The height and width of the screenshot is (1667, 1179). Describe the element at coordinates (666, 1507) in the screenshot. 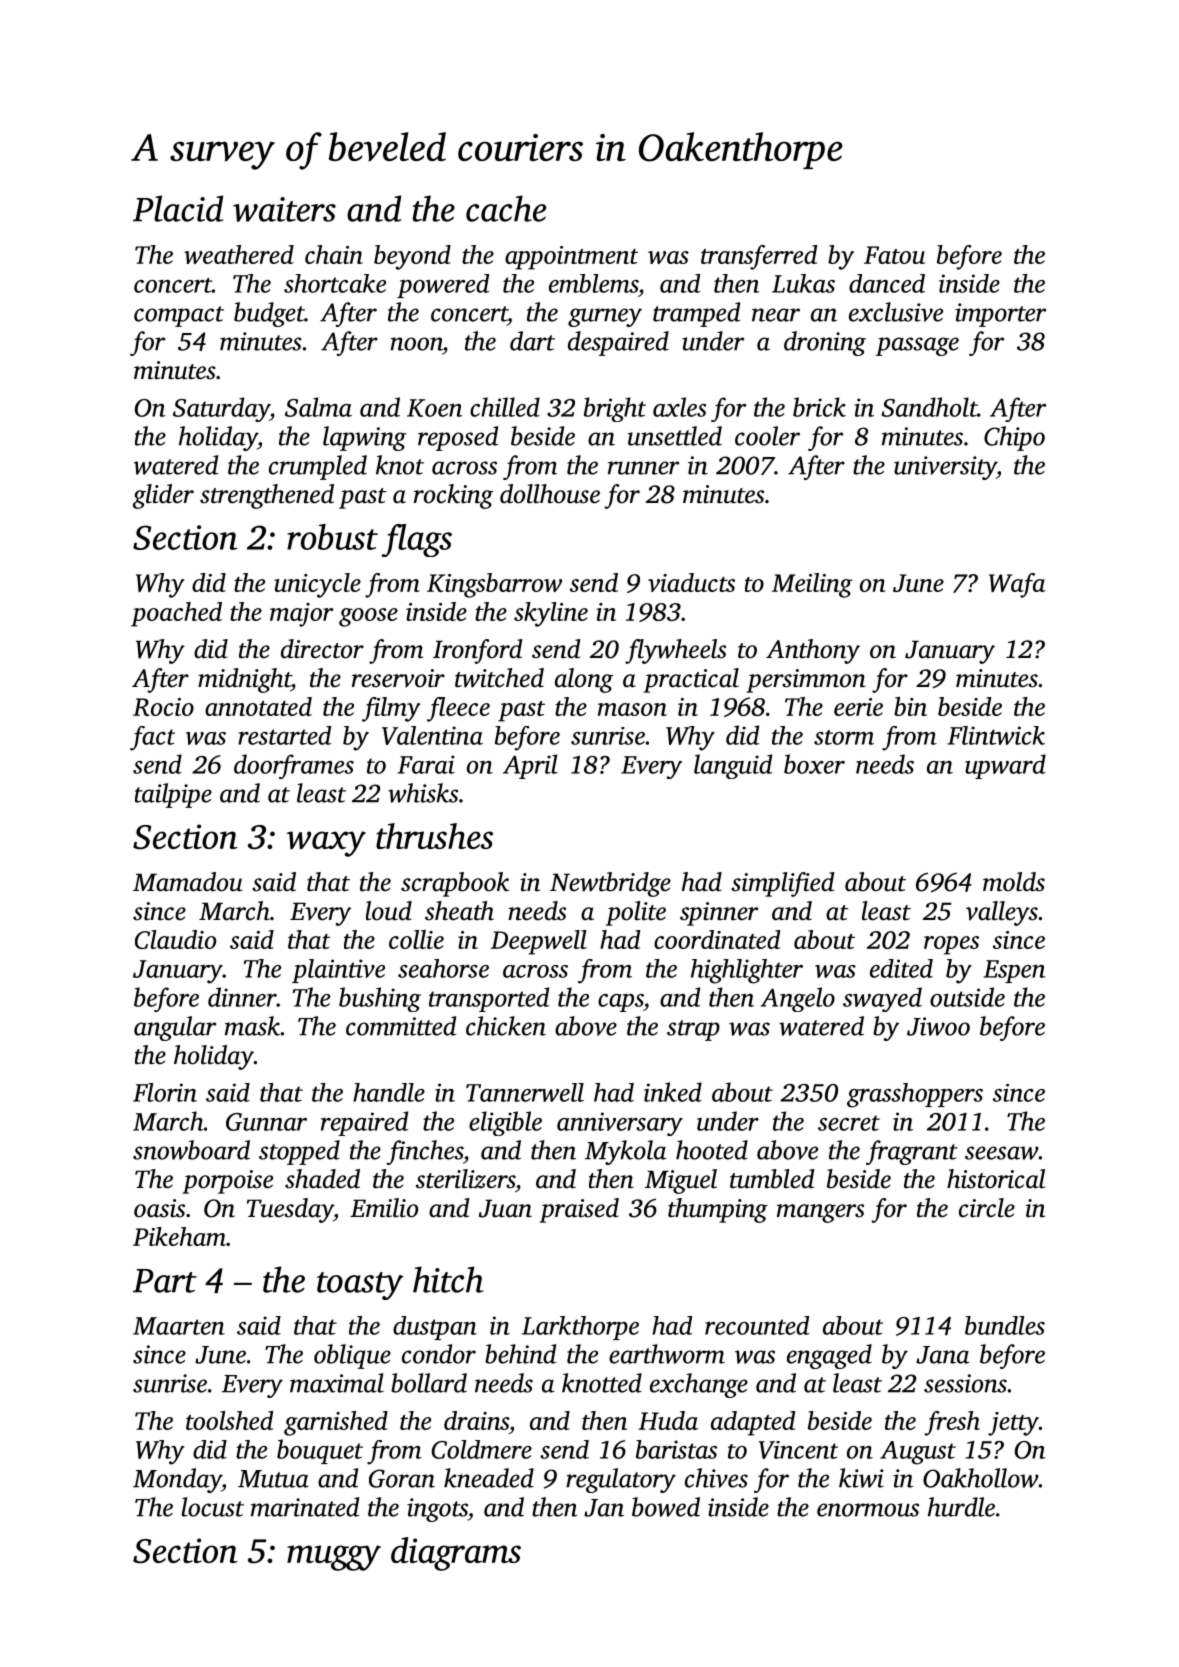

I see `bowed` at that location.
